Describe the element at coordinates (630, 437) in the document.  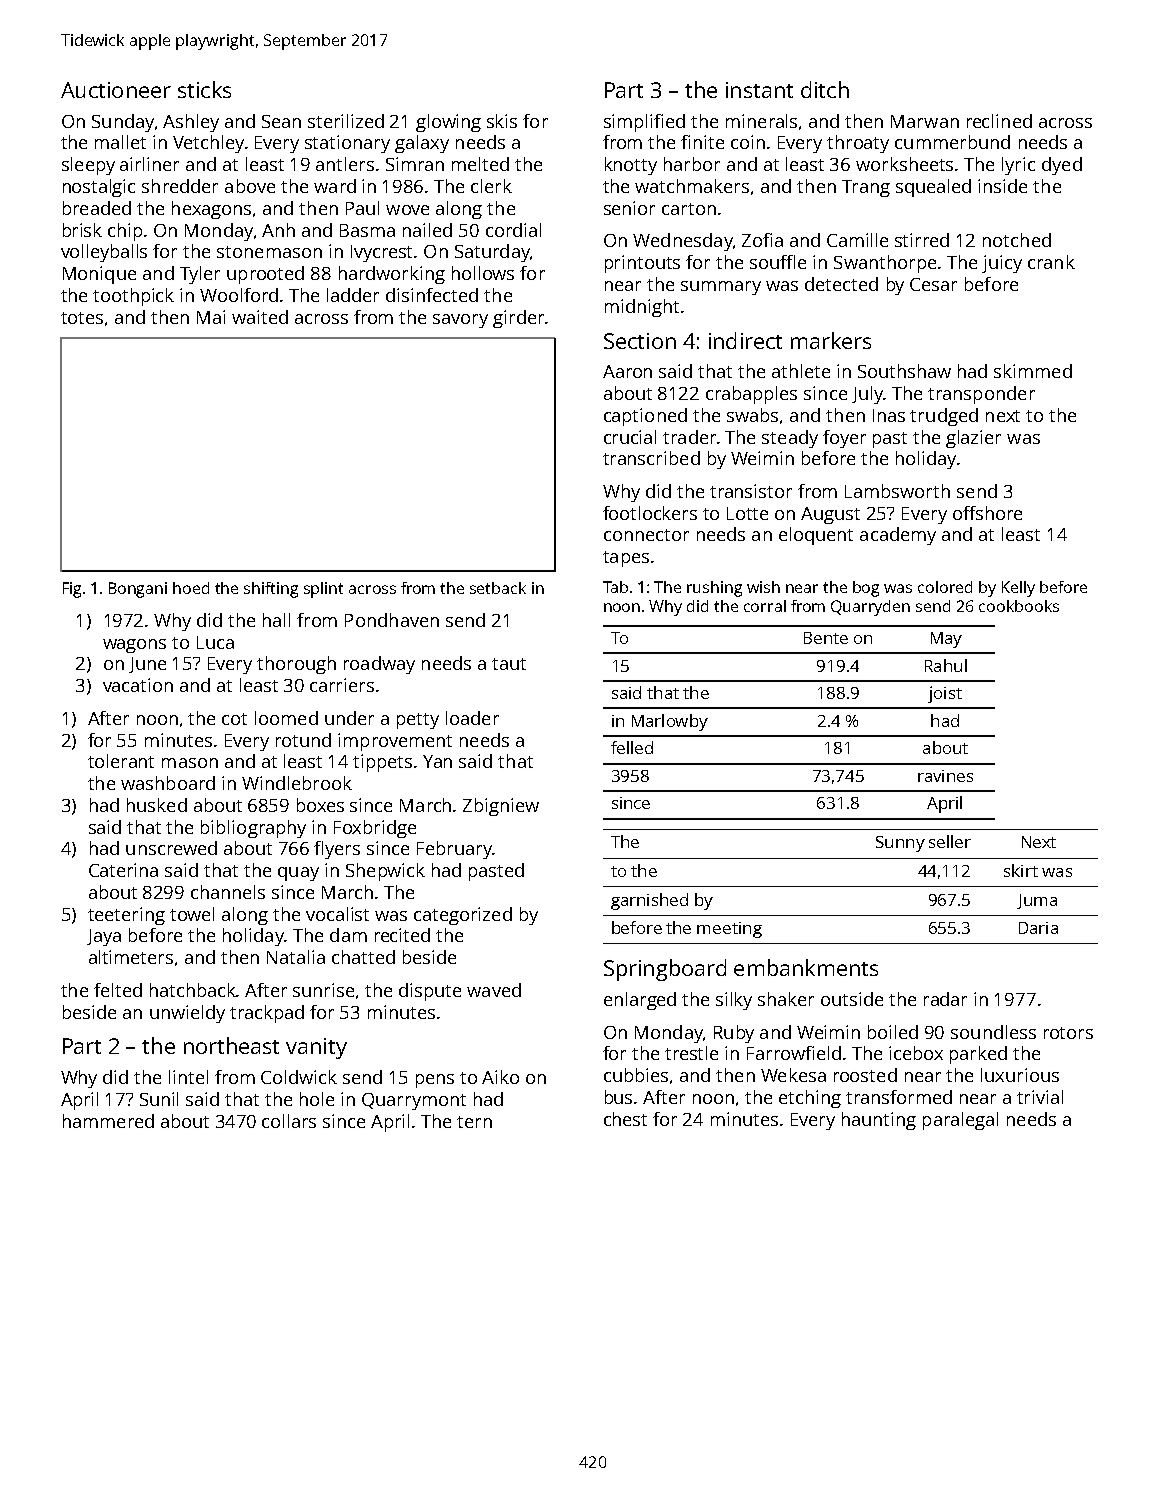
I see `crucial` at that location.
